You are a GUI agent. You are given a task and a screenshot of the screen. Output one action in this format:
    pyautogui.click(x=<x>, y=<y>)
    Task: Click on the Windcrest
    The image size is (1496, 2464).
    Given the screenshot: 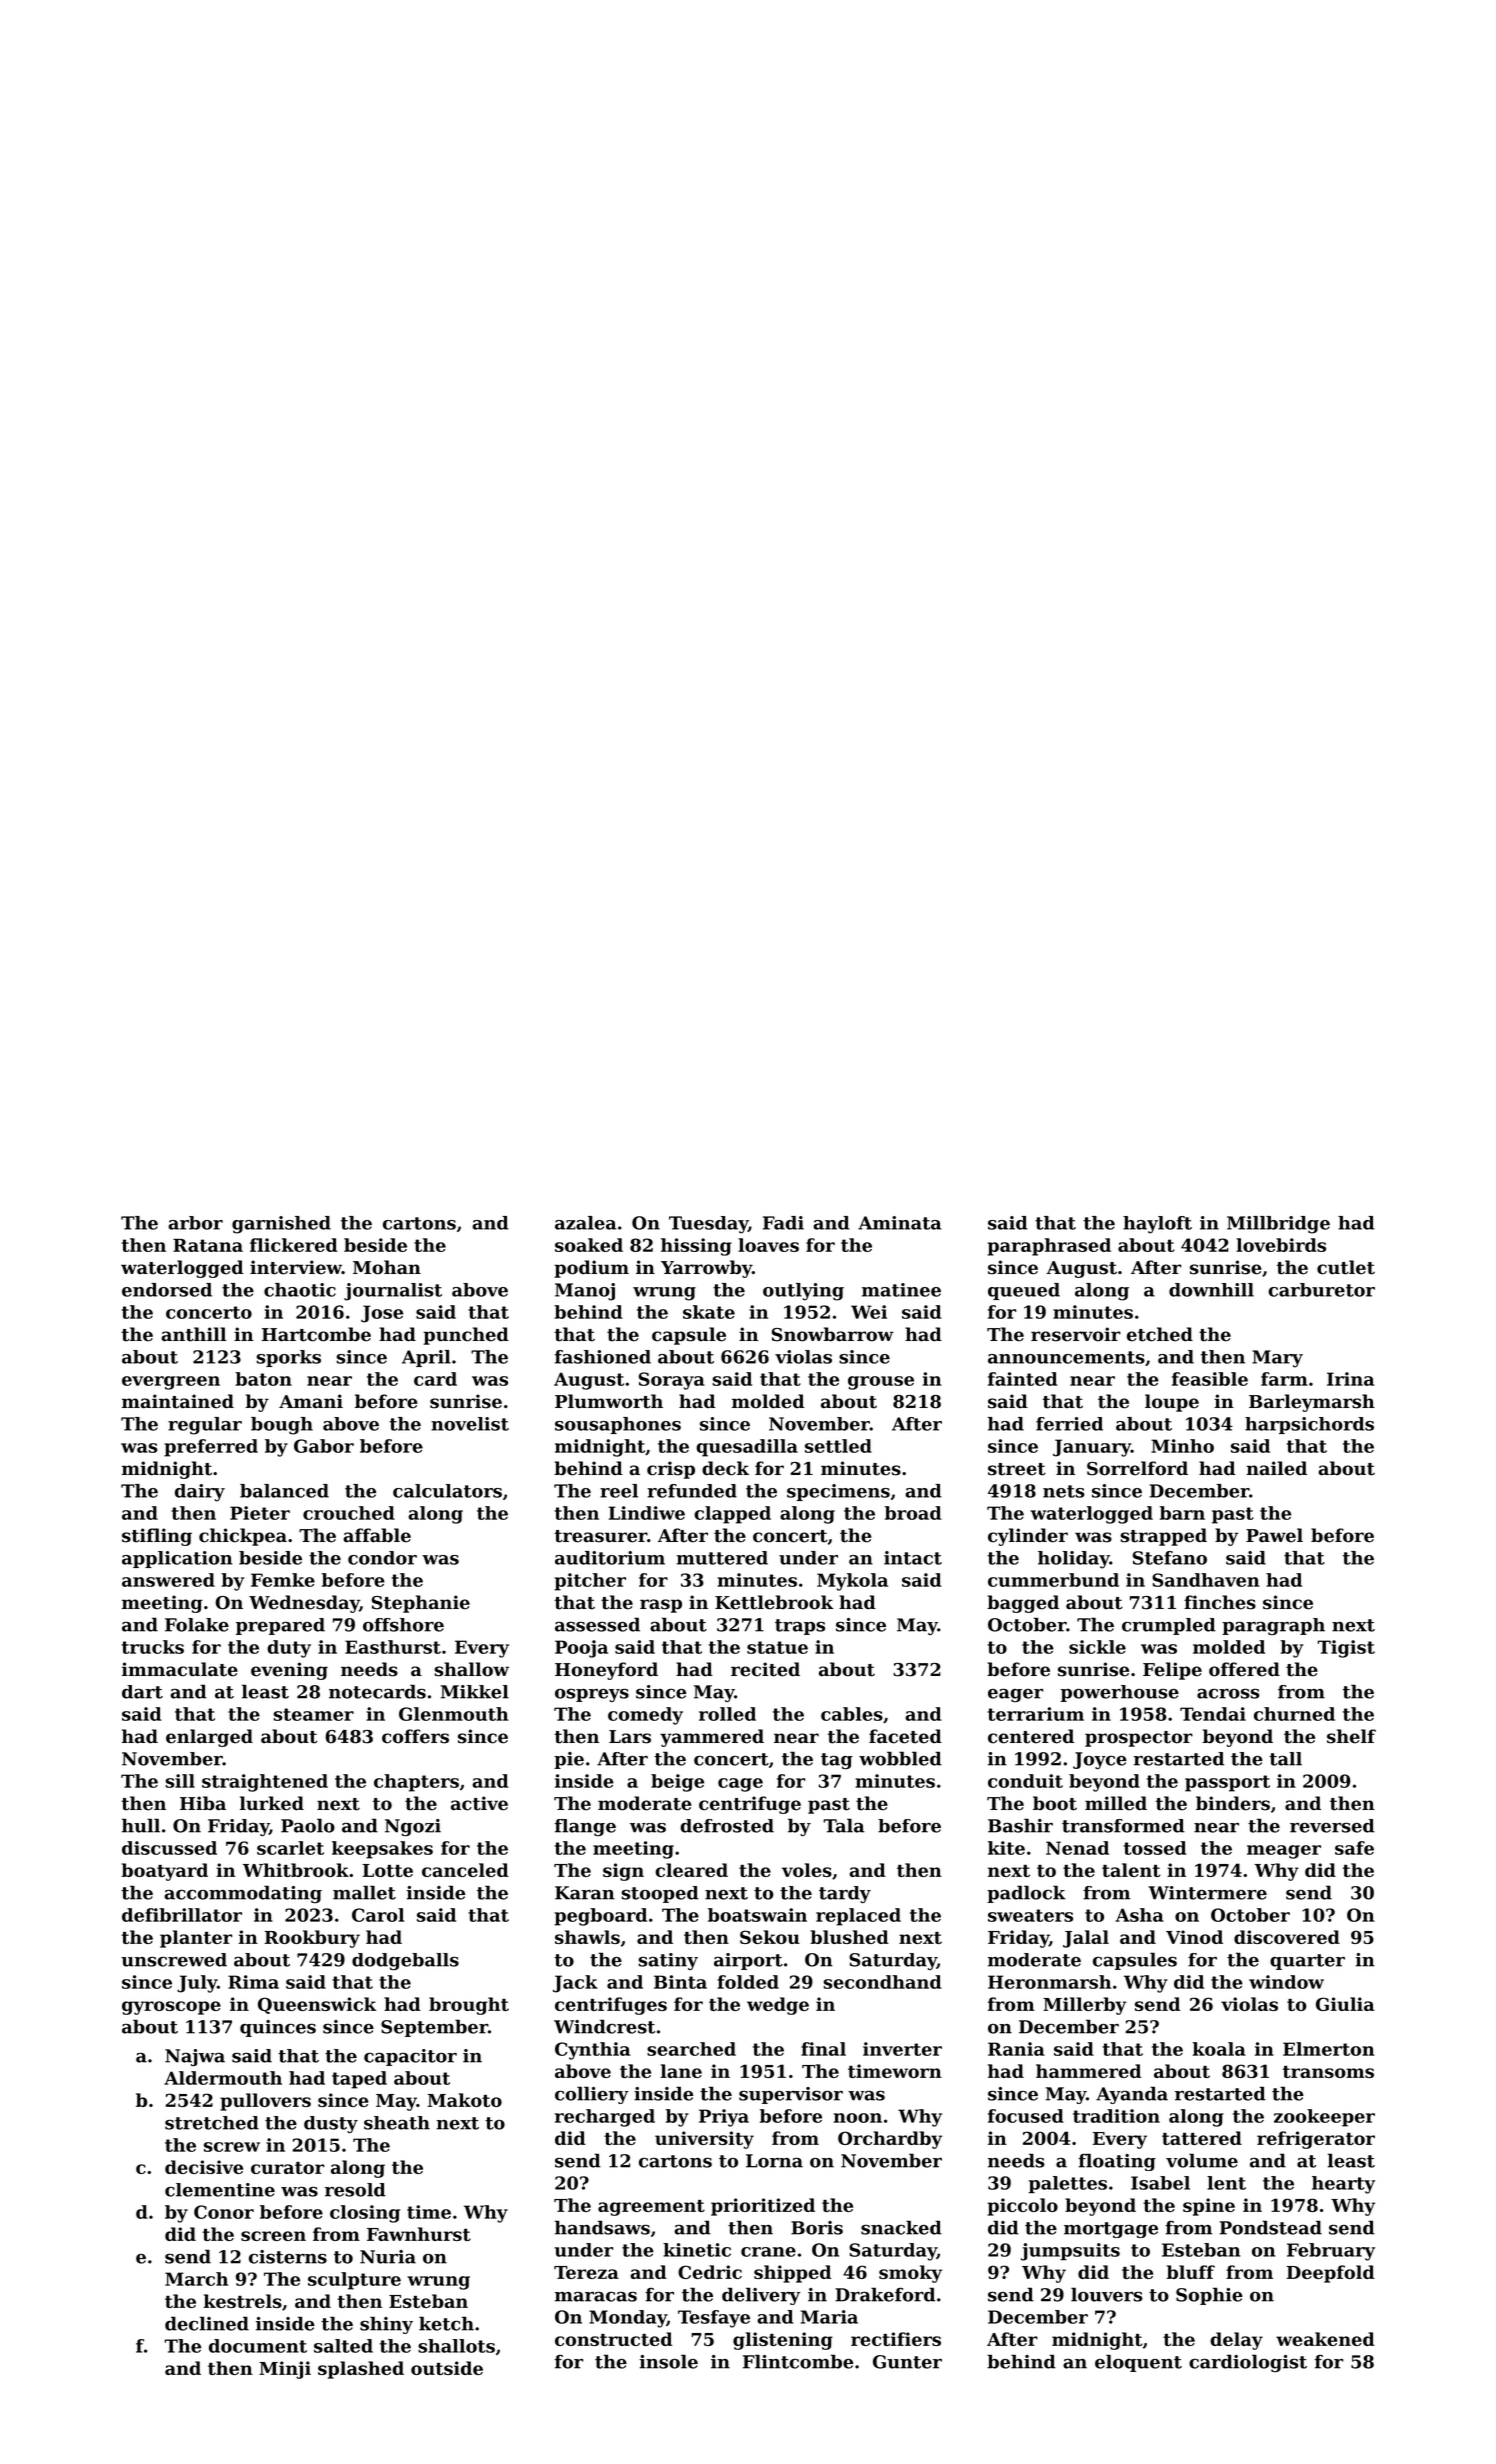 What is the action you would take?
    pyautogui.click(x=604, y=2026)
